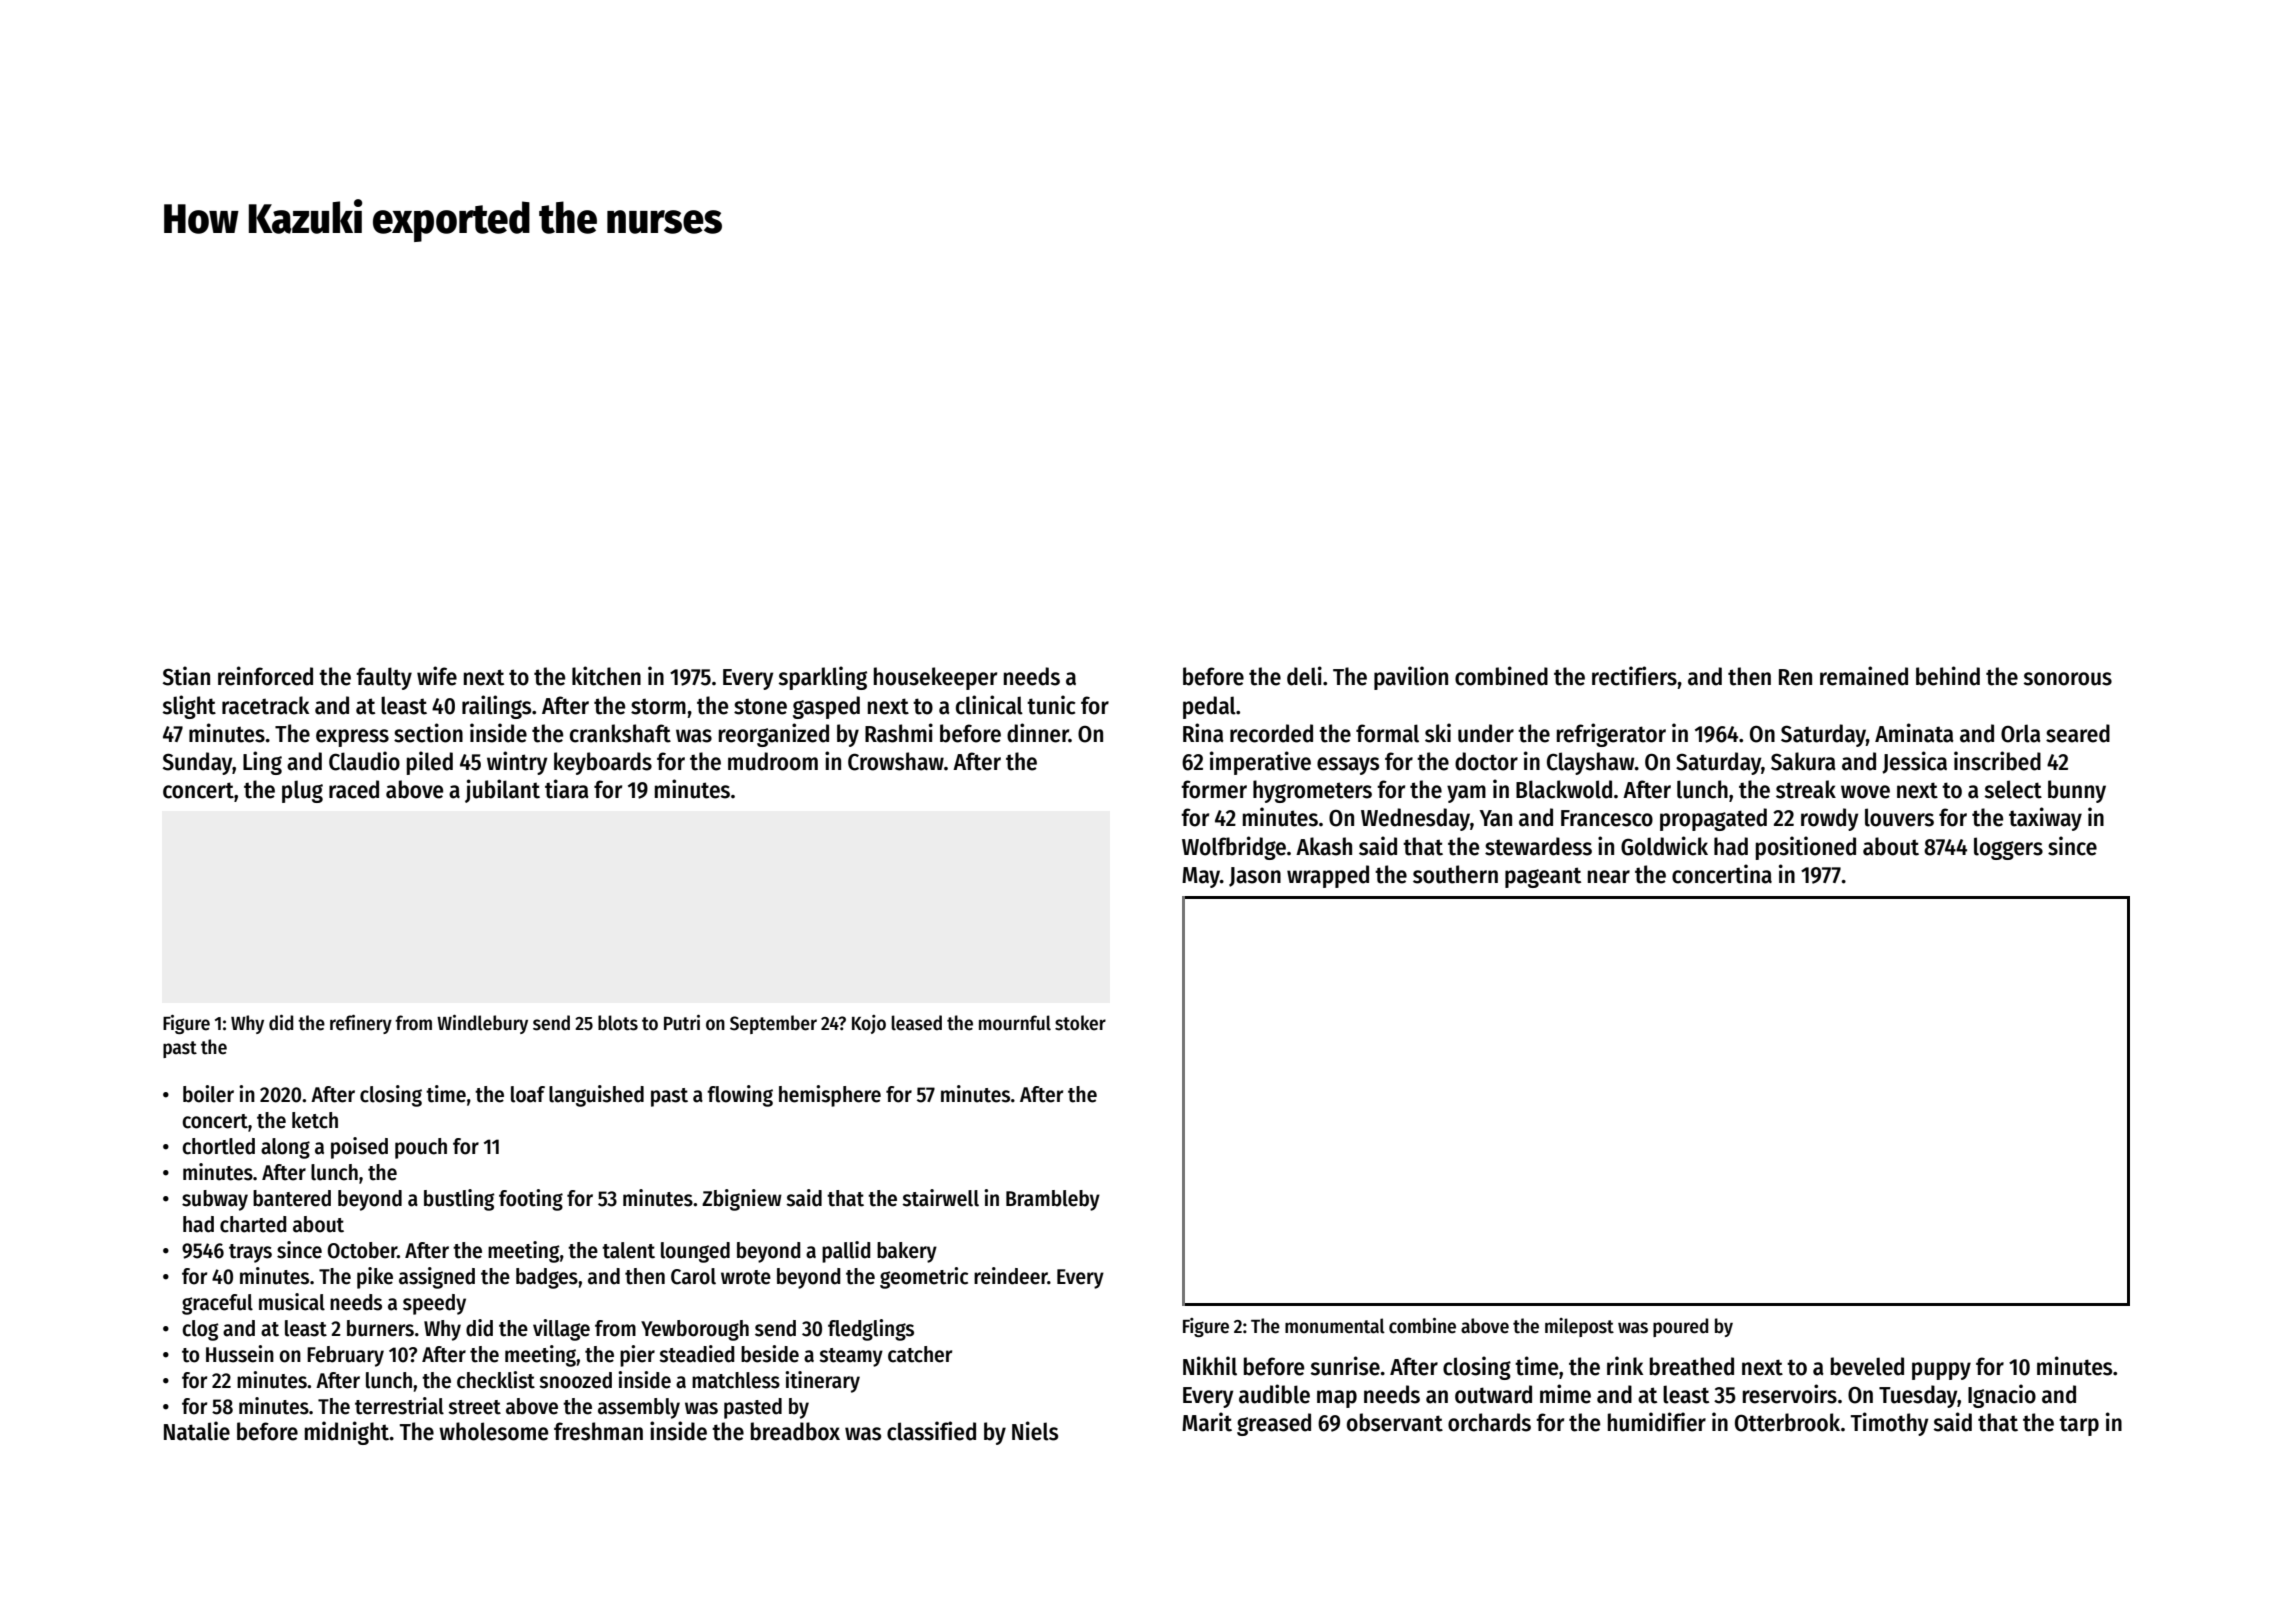 The width and height of the screenshot is (2292, 1620). What do you see at coordinates (482, 1024) in the screenshot?
I see `Windlebury` at bounding box center [482, 1024].
